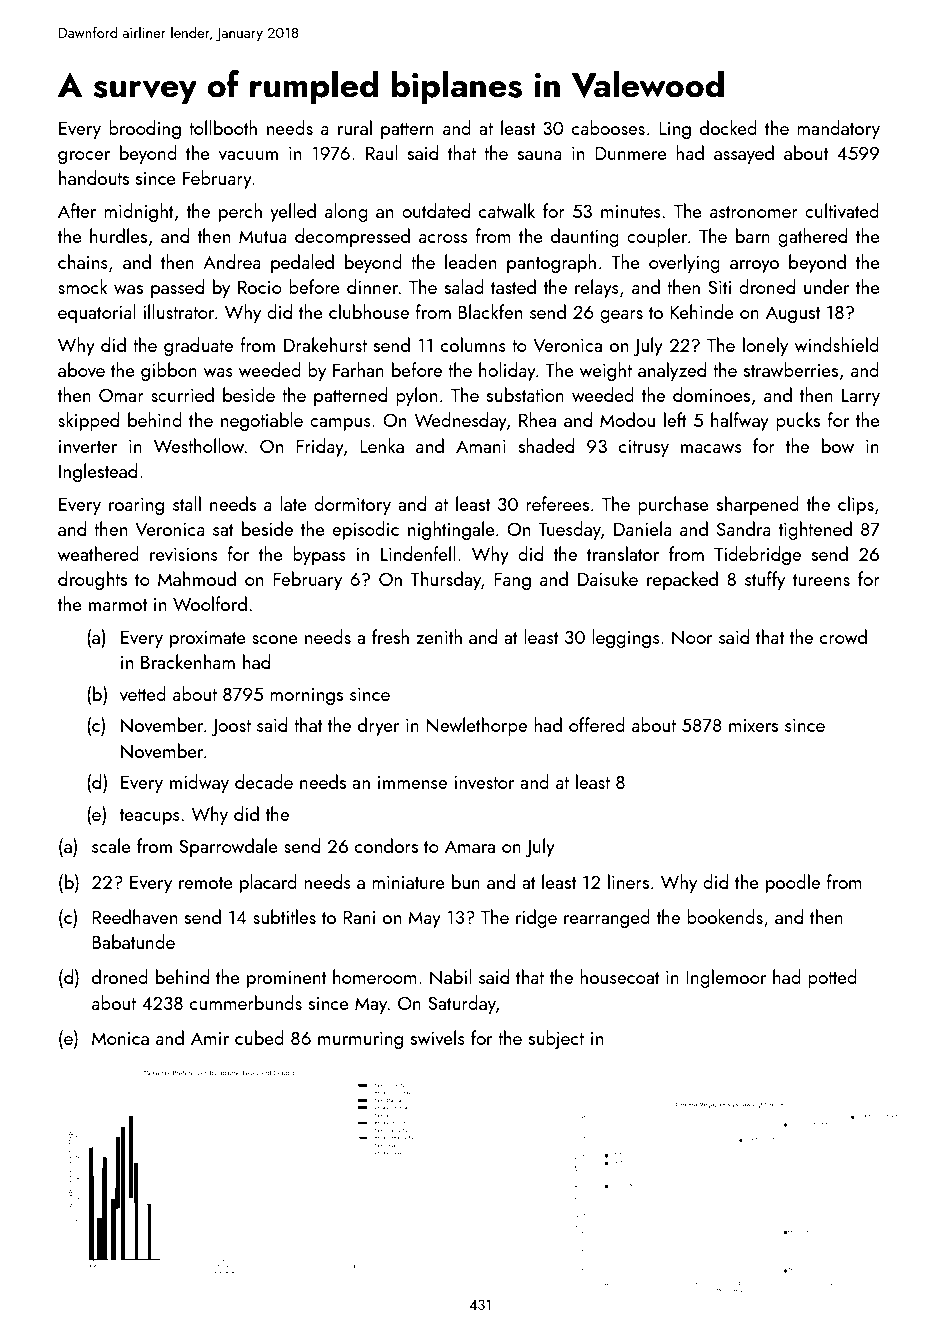 The height and width of the screenshot is (1333, 938). Describe the element at coordinates (352, 237) in the screenshot. I see `decompressed` at that location.
